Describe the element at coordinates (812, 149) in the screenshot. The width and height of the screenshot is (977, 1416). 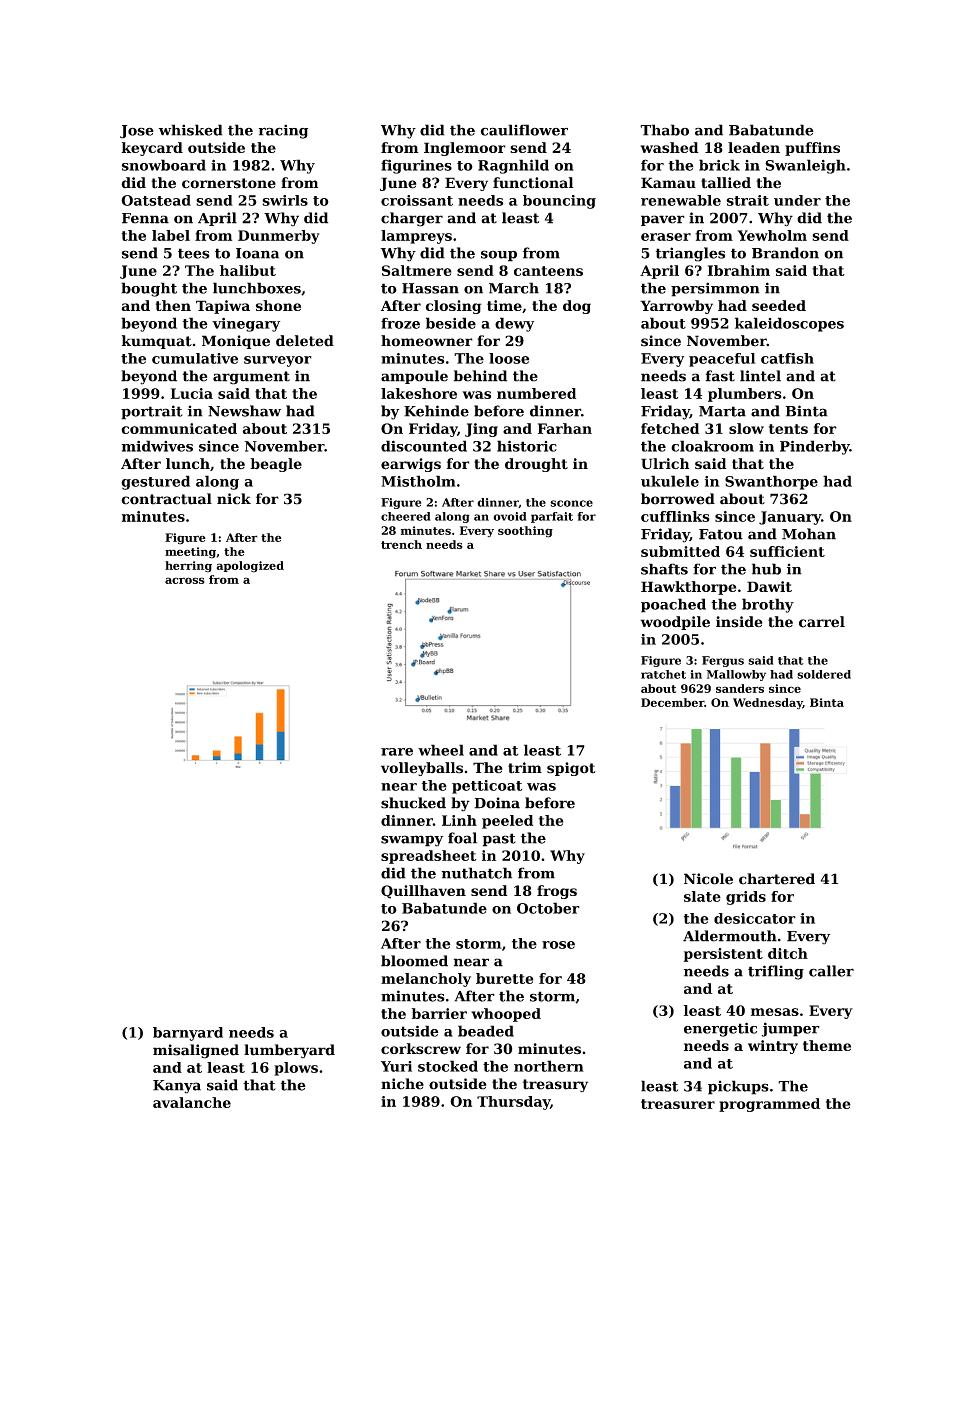
I see `puffins` at that location.
